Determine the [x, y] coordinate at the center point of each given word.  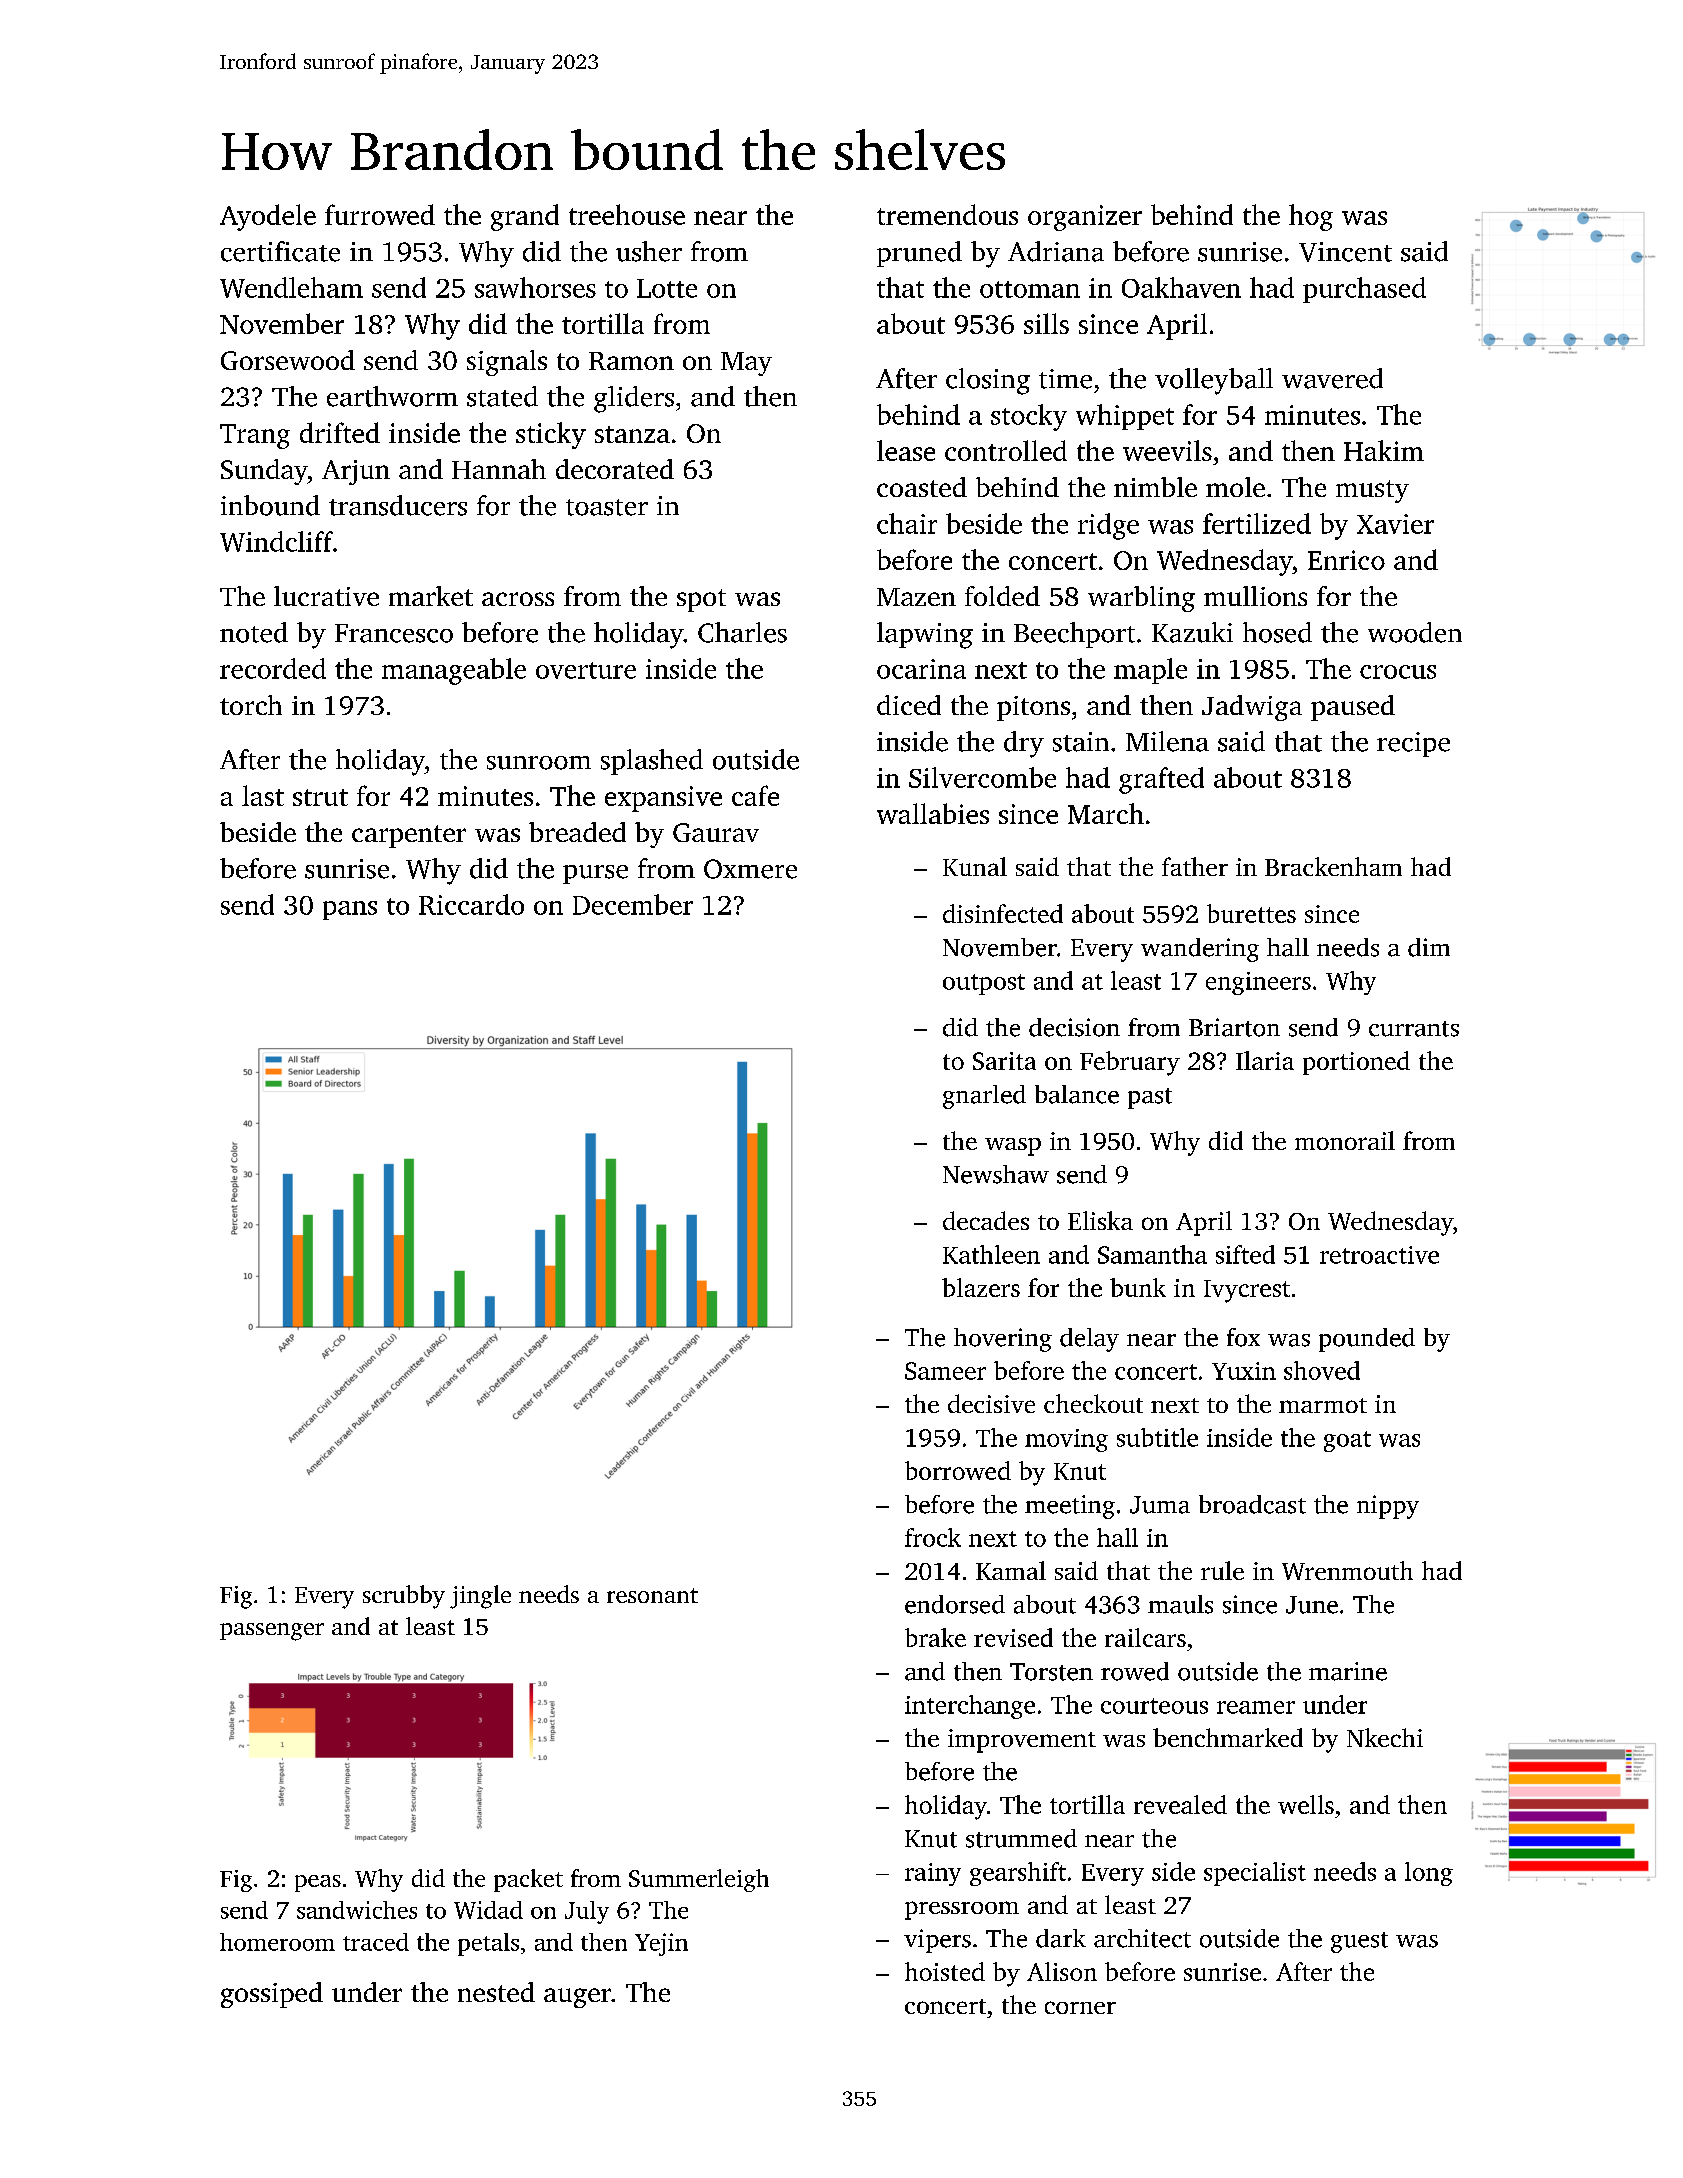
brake [935, 1637]
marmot [1323, 1405]
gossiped [272, 1995]
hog [1311, 217]
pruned [919, 254]
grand [525, 217]
